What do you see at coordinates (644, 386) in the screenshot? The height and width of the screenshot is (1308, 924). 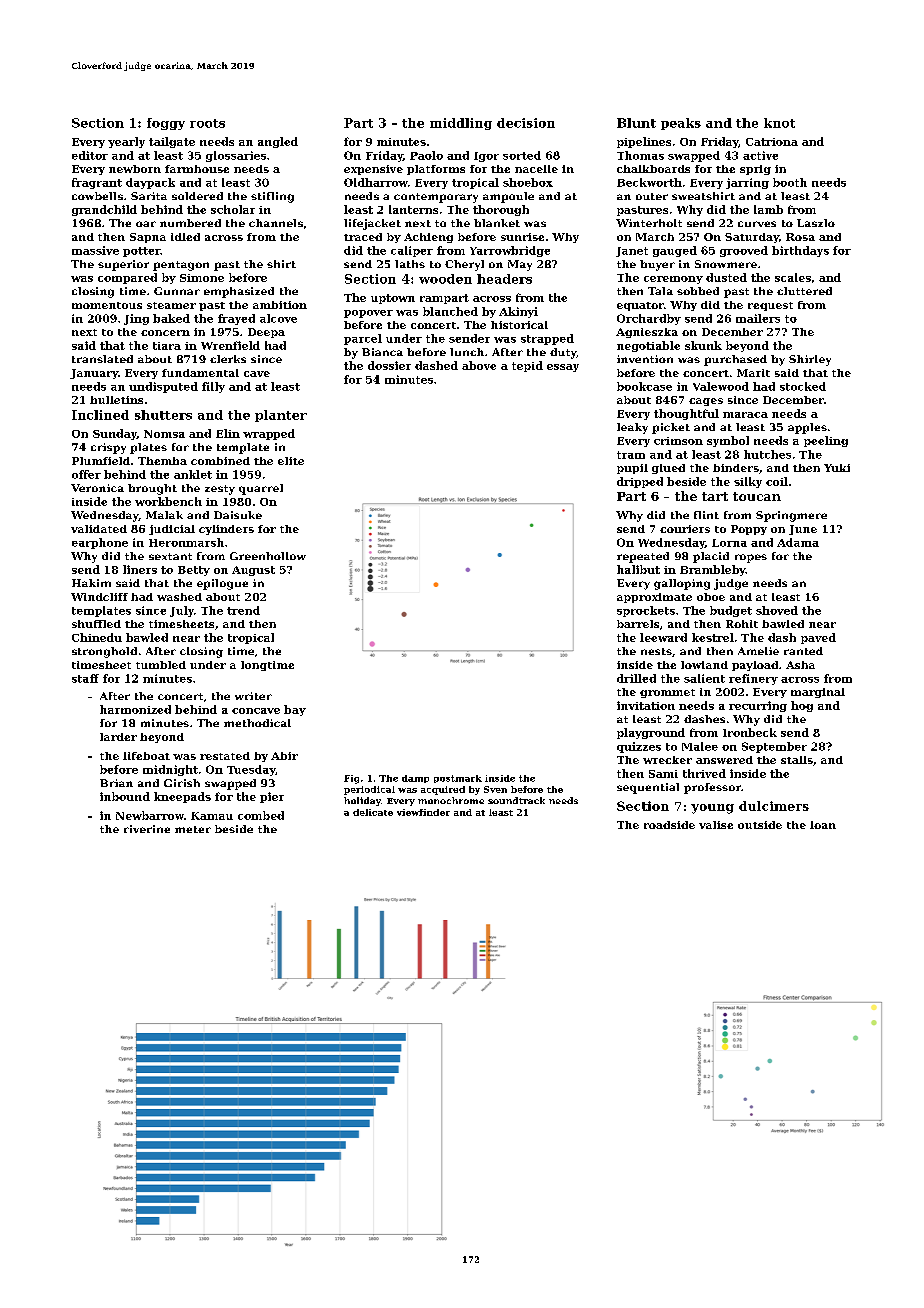 I see `bookcase` at bounding box center [644, 386].
